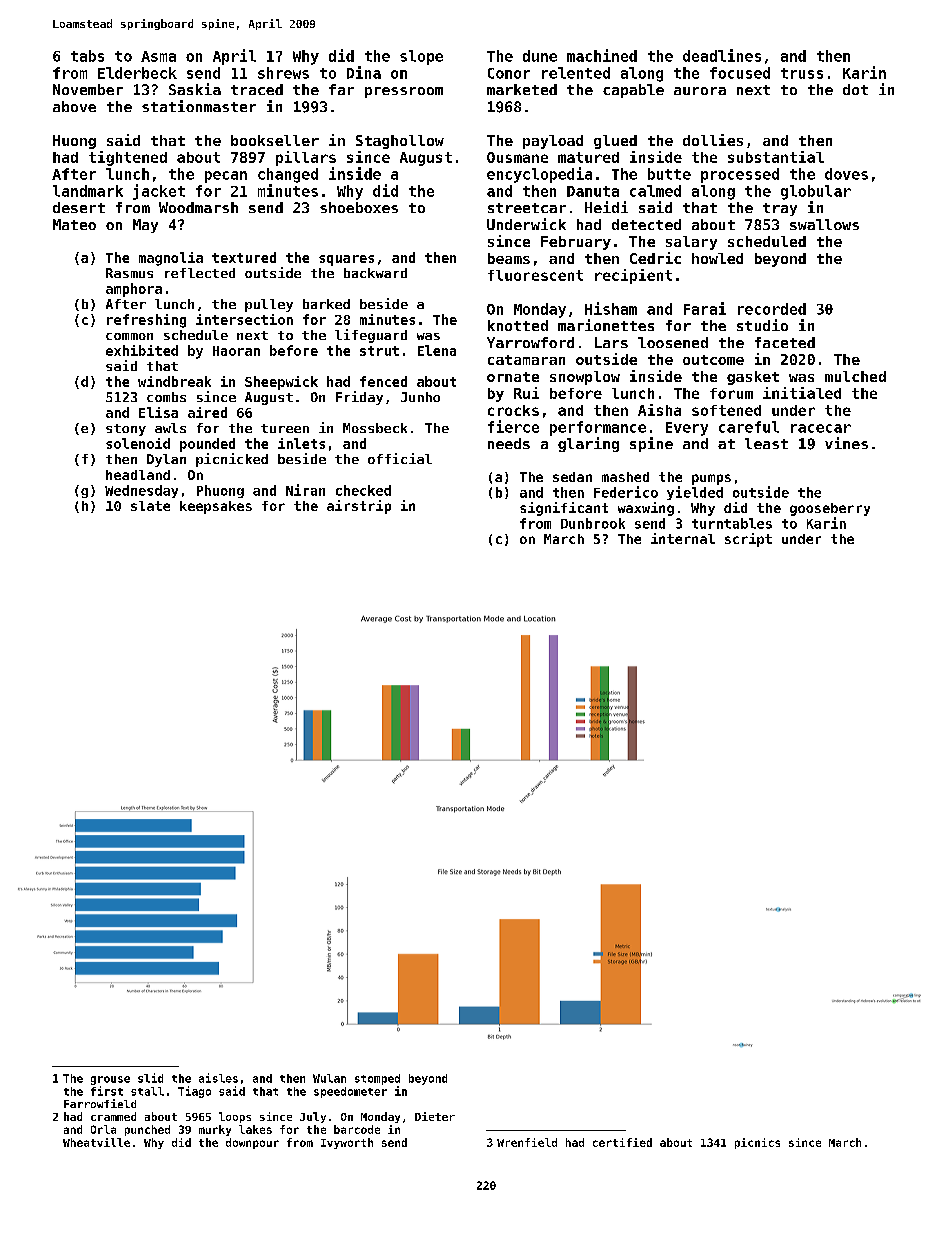 The width and height of the page is (952, 1233). What do you see at coordinates (150, 506) in the page?
I see `slate` at bounding box center [150, 506].
